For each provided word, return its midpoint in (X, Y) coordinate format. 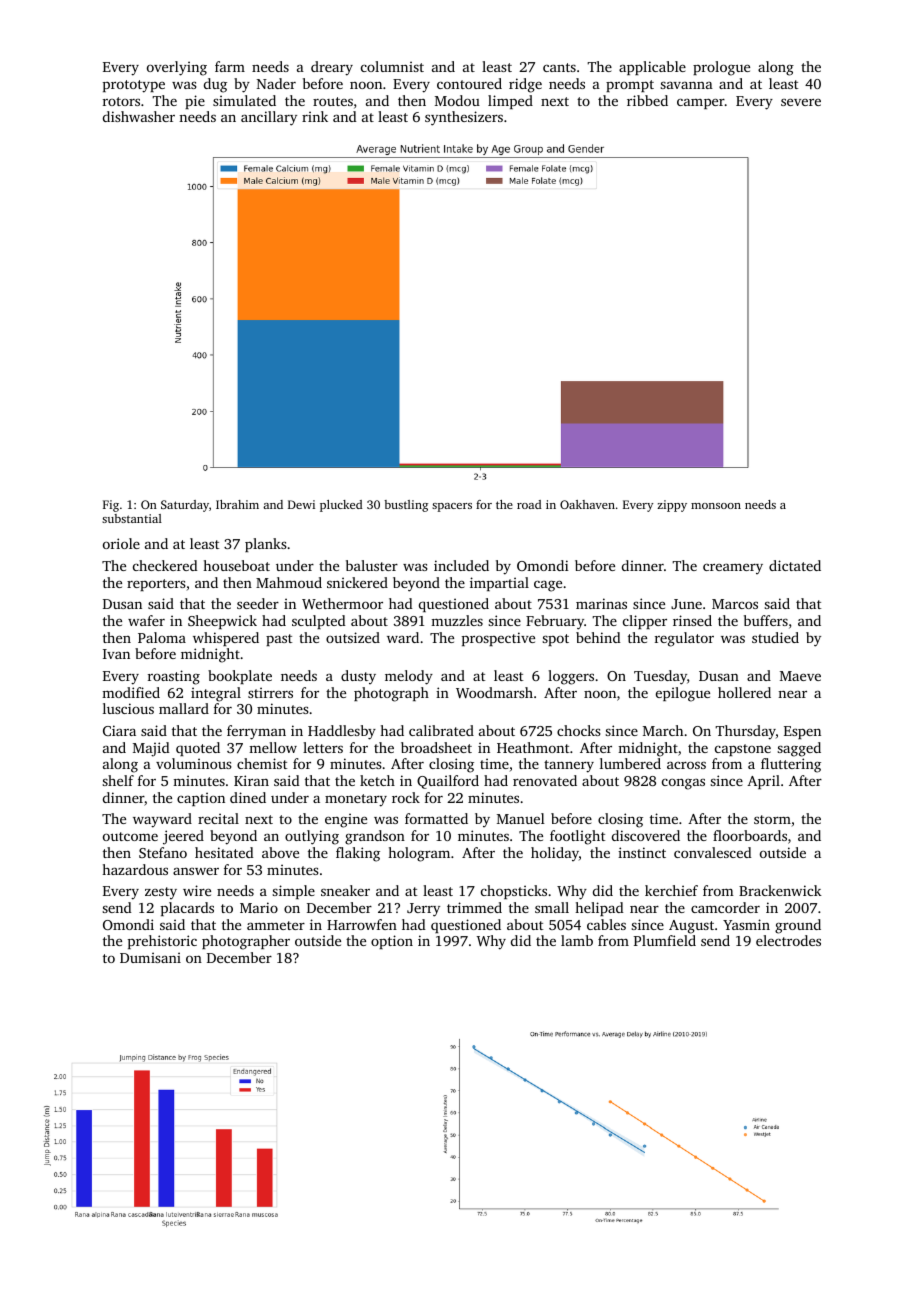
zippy (672, 506)
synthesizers (464, 118)
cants (559, 67)
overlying (177, 68)
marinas (601, 603)
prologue (721, 68)
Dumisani (150, 957)
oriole (121, 543)
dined (248, 797)
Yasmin (746, 924)
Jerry (423, 910)
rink (315, 116)
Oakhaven (587, 504)
